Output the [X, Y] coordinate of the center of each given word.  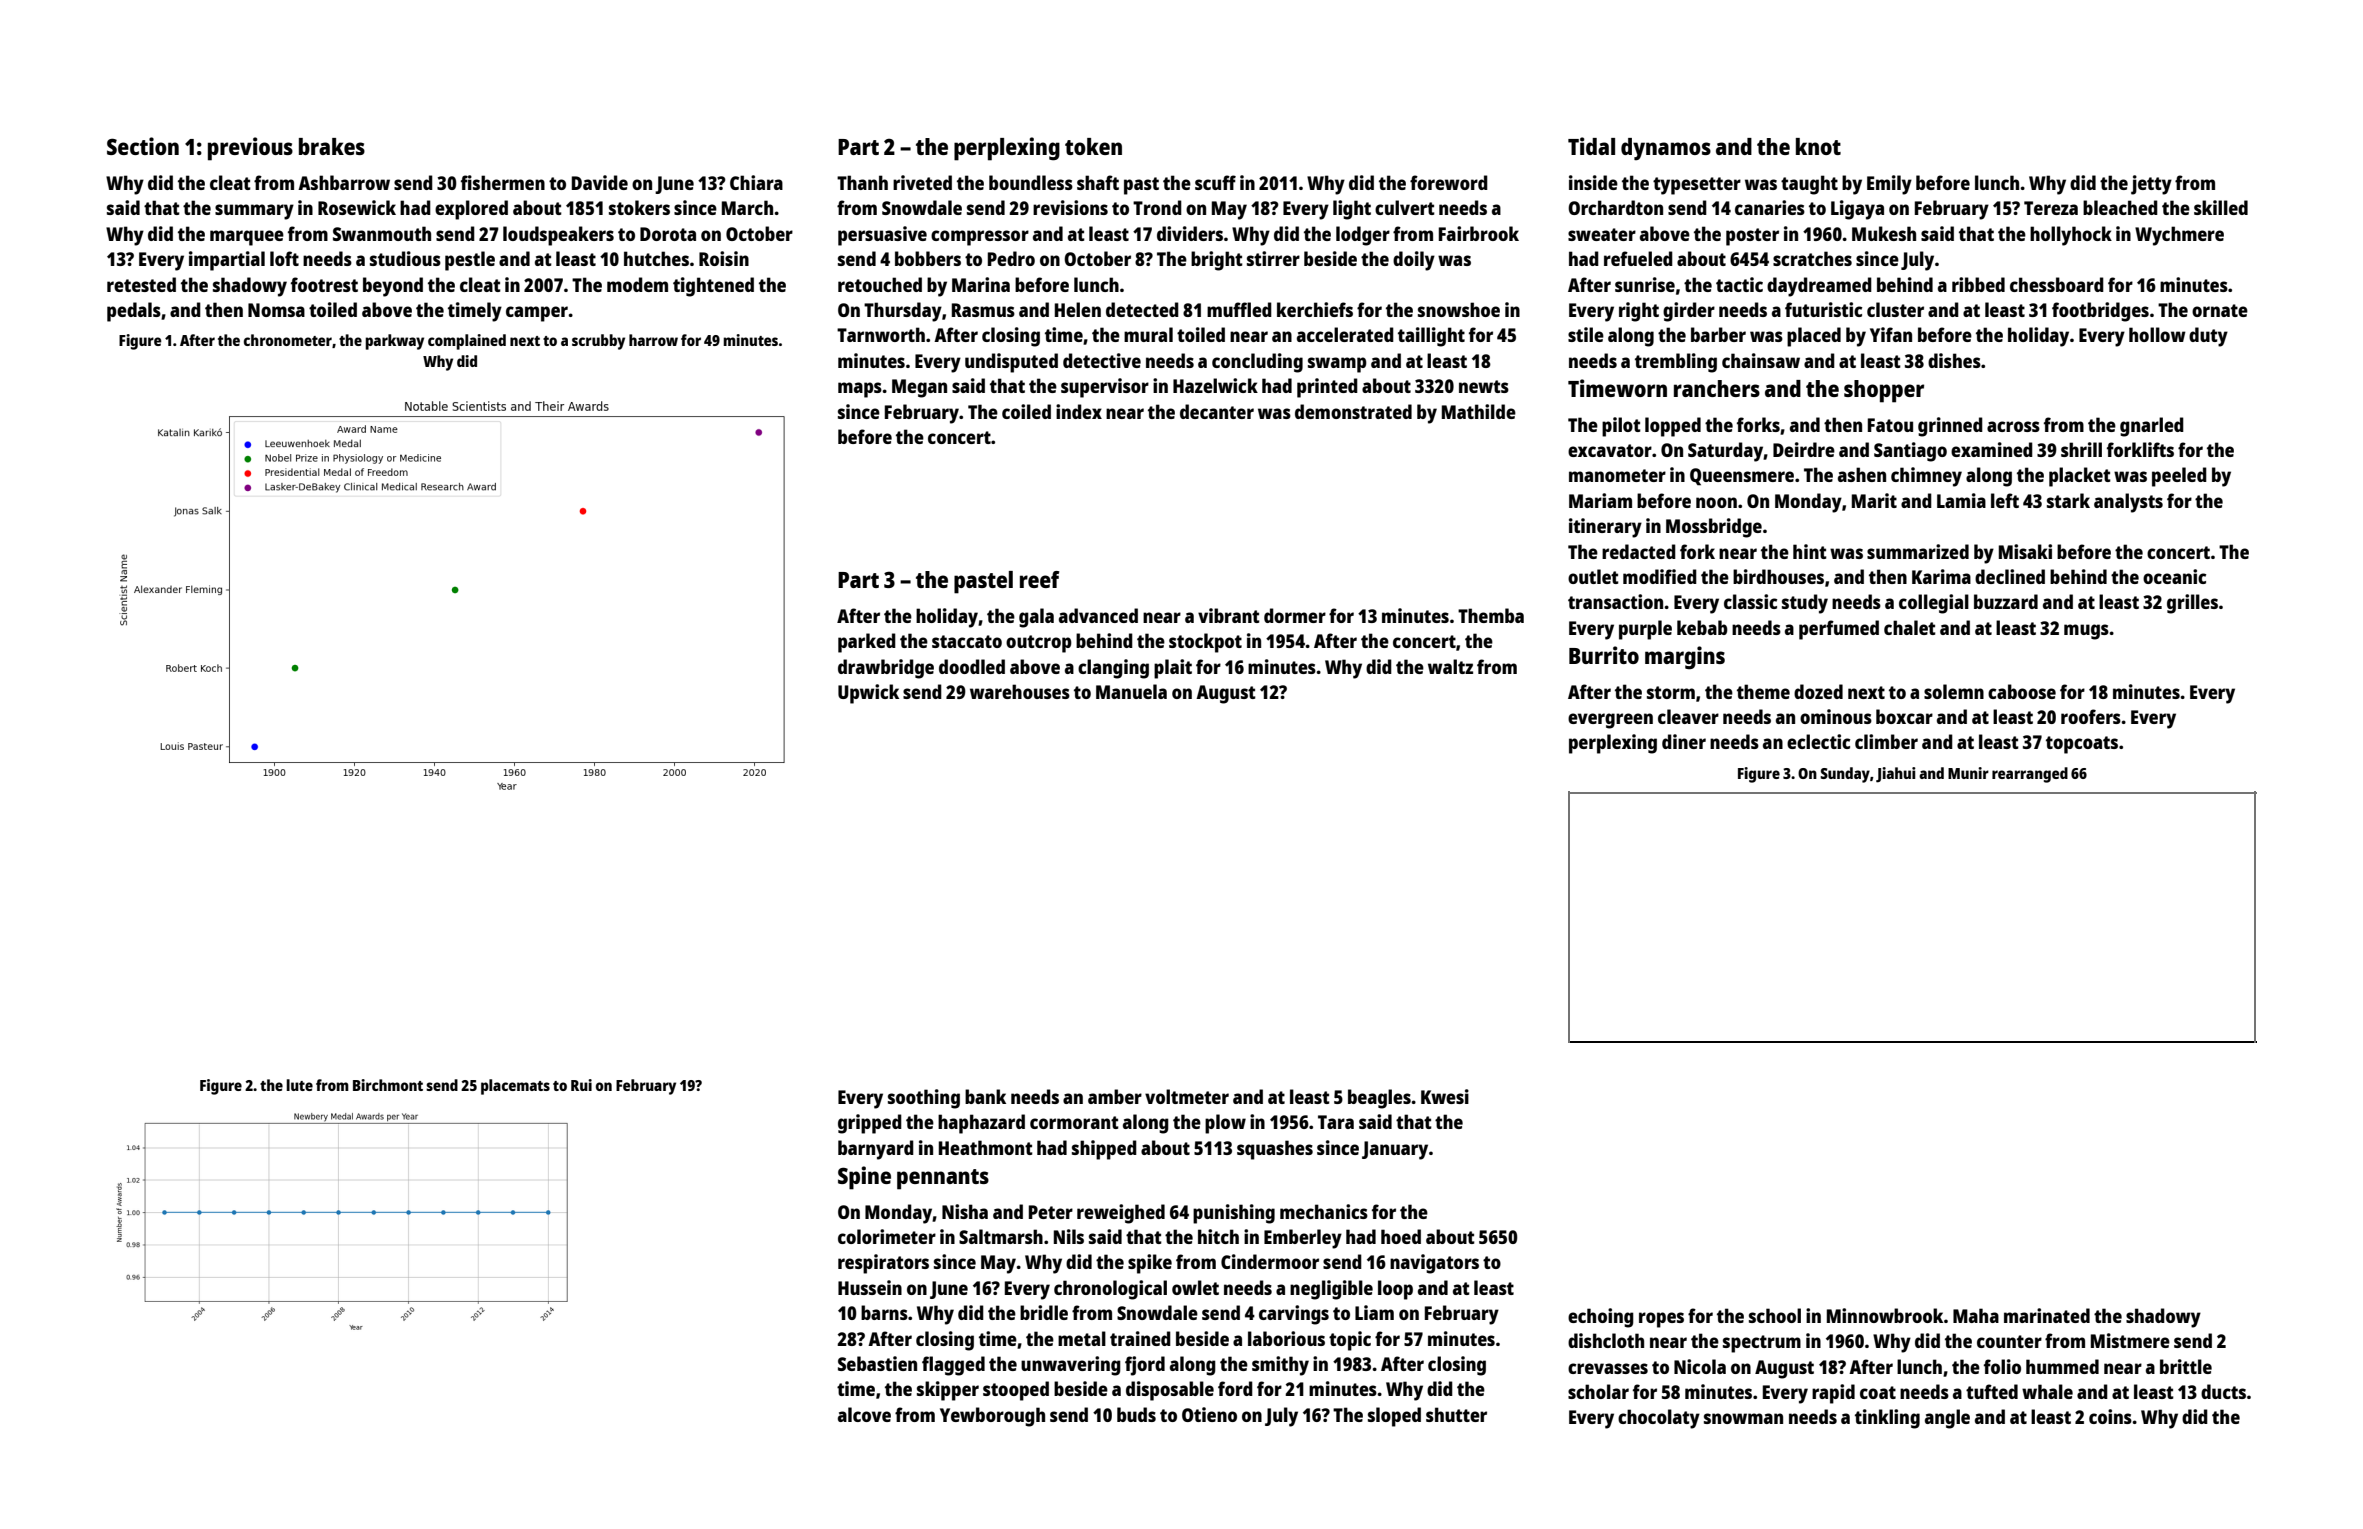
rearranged [2030, 775]
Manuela [1131, 691]
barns [884, 1312]
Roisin [724, 258]
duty [2208, 337]
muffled [1239, 309]
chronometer [288, 340]
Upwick [868, 694]
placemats [515, 1087]
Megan [919, 388]
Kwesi [1445, 1096]
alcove [864, 1414]
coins [2110, 1416]
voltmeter [1187, 1096]
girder [1689, 312]
